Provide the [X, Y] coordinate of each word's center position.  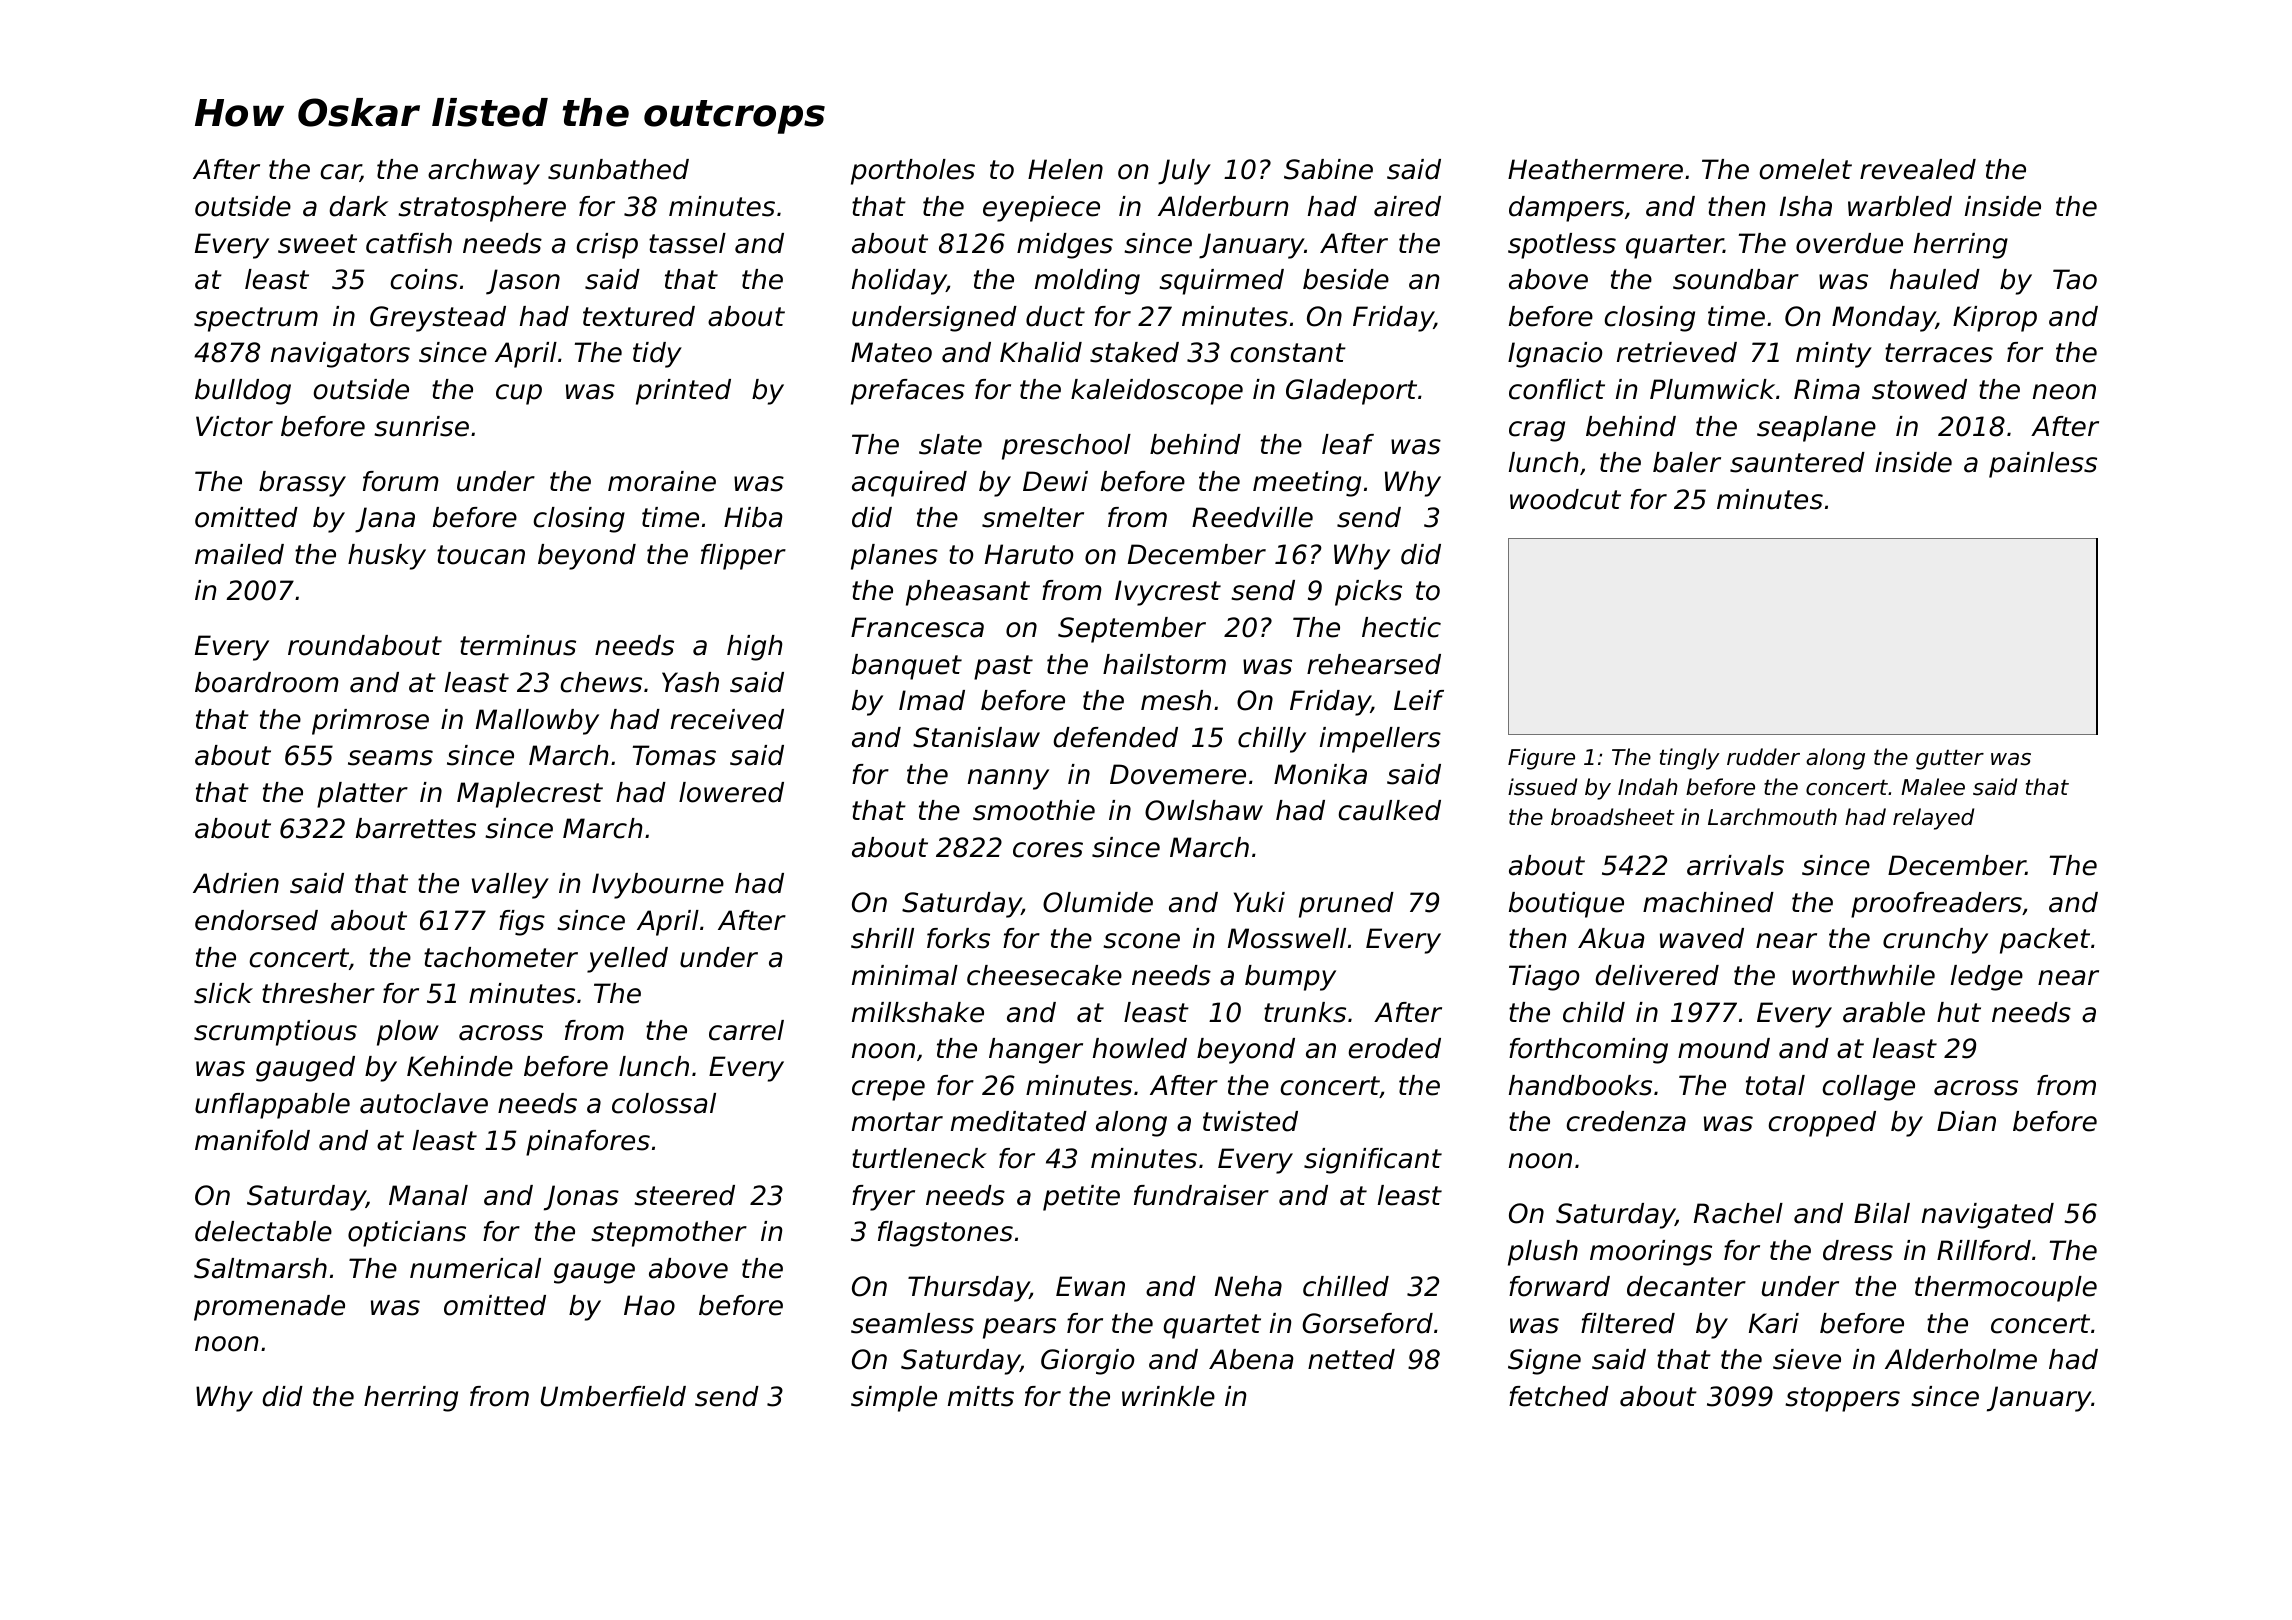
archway [484, 172]
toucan [481, 555]
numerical [475, 1268]
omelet [1805, 169]
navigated [1988, 1216]
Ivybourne [658, 886]
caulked [1389, 810]
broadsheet [1613, 817]
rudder [1763, 757]
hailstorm [1164, 664]
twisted [1250, 1121]
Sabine [1328, 169]
